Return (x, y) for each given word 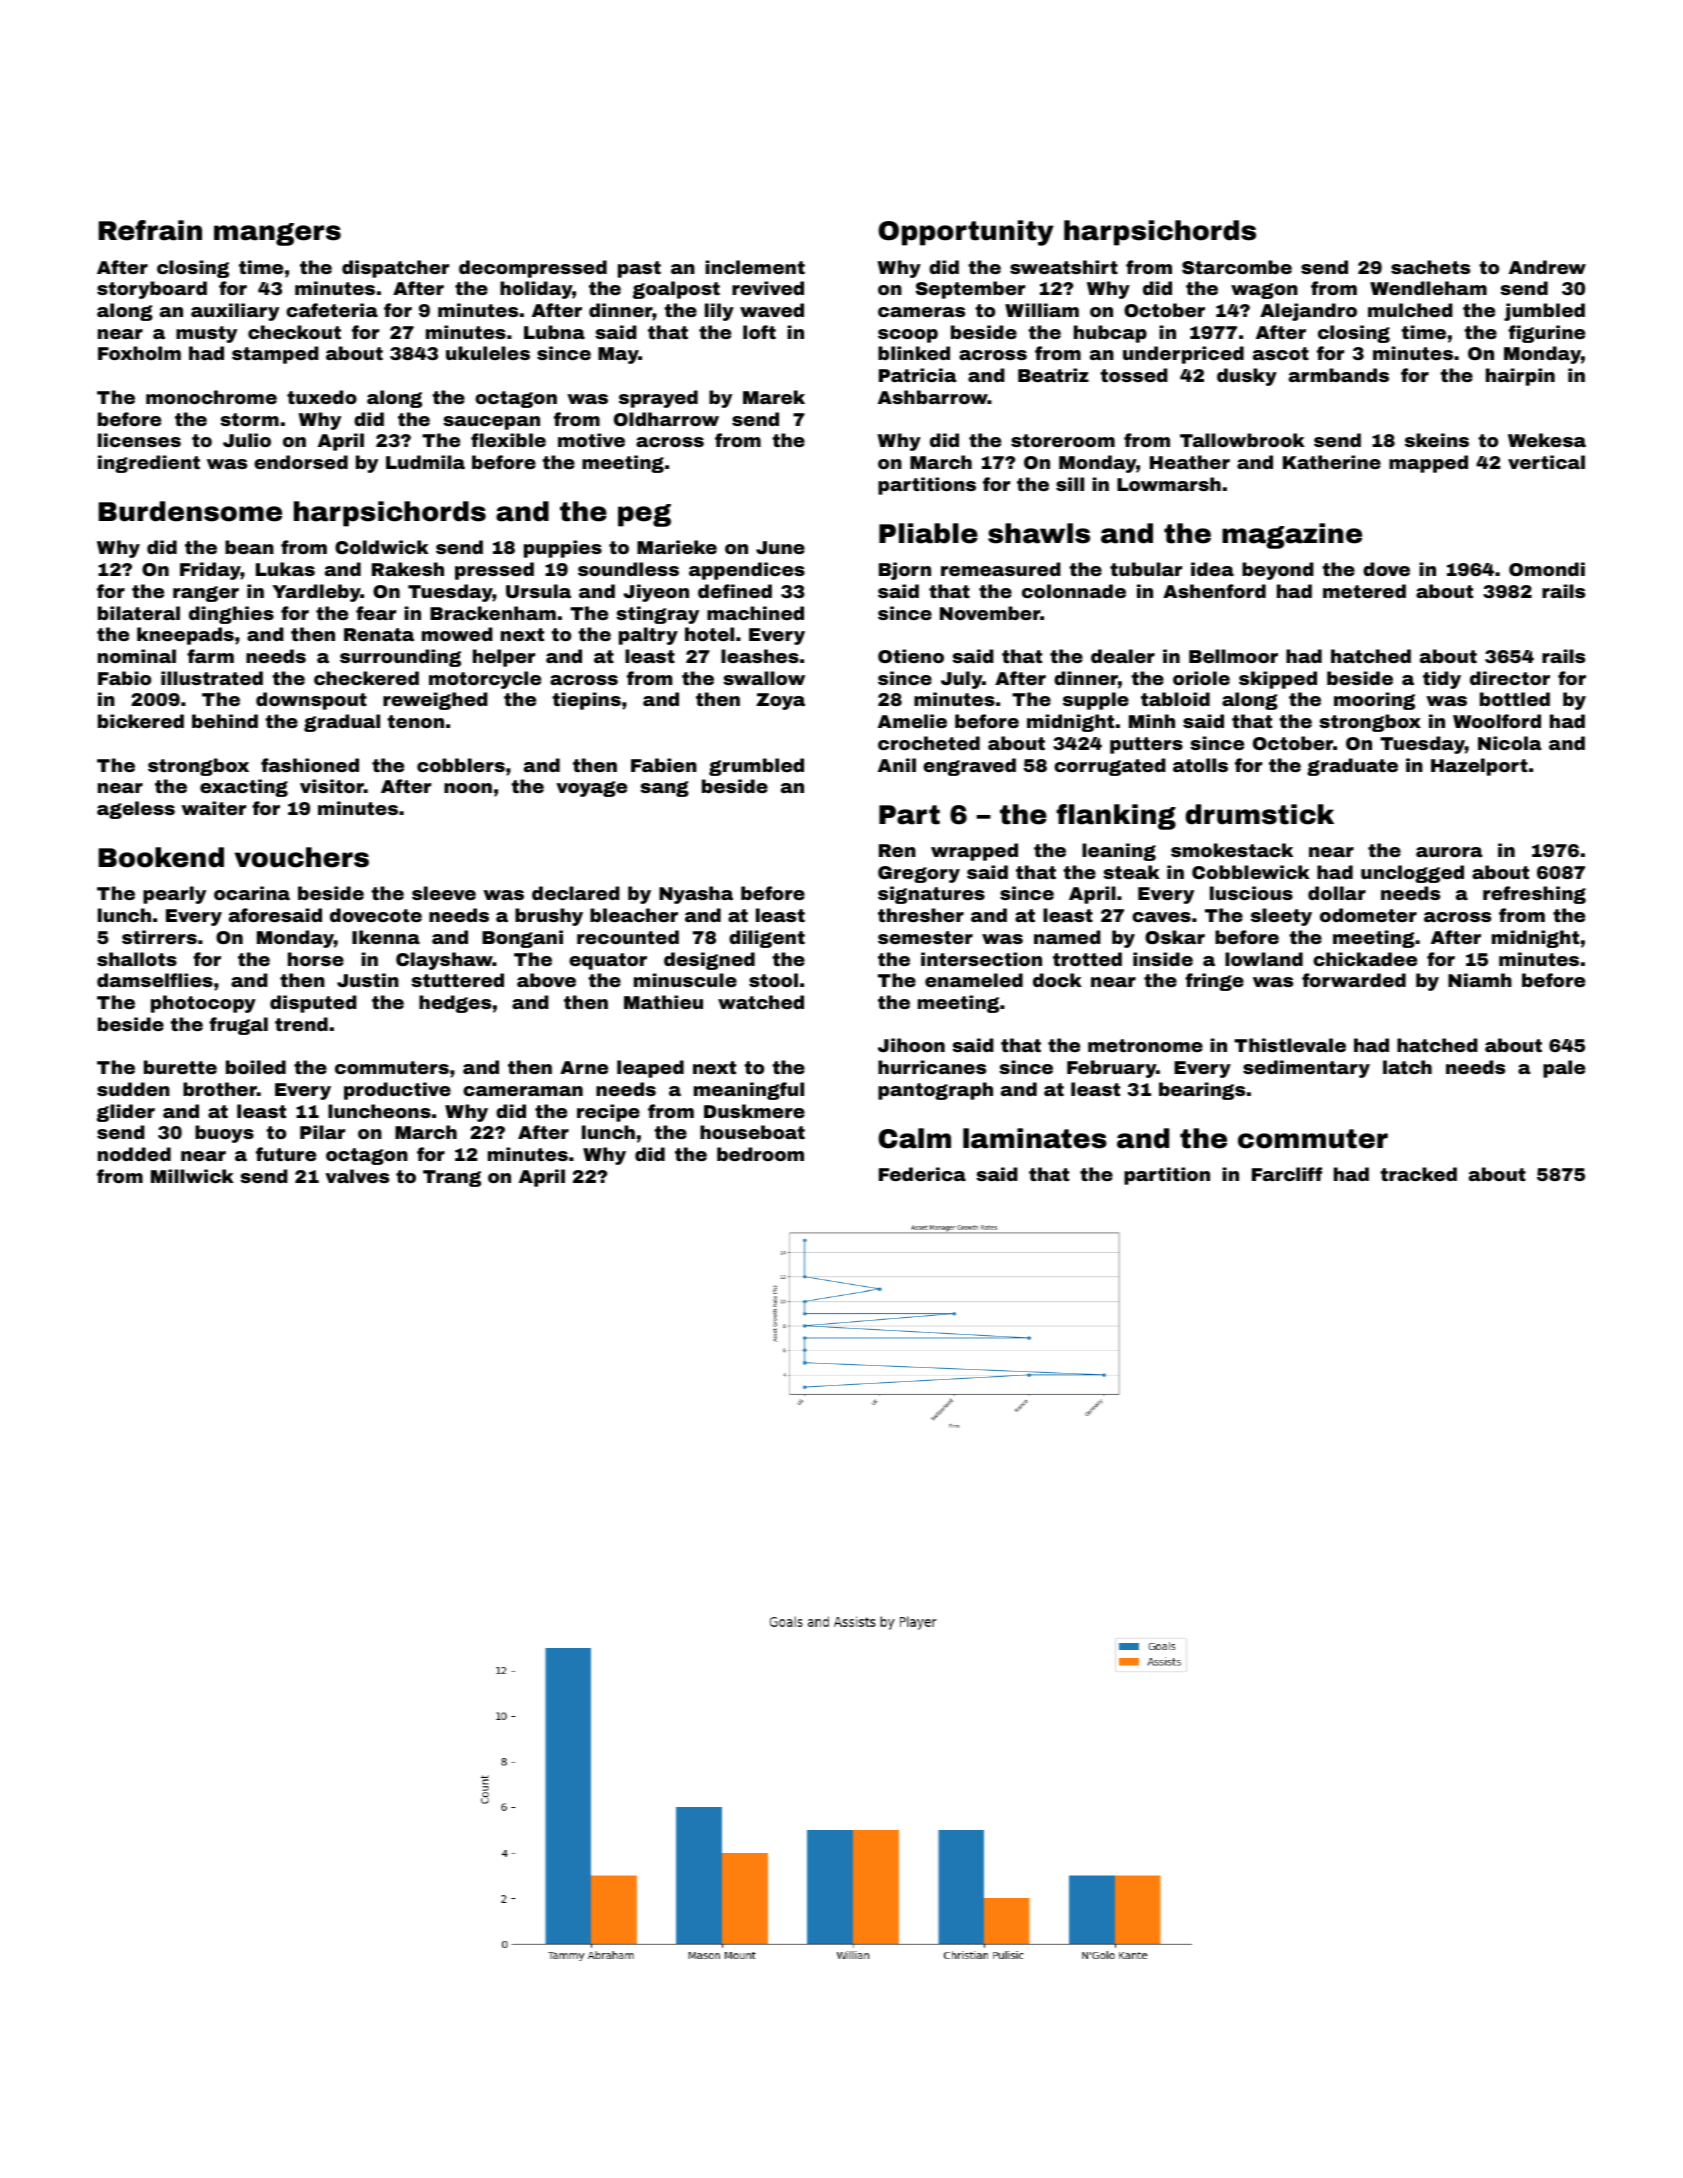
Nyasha (696, 895)
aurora (1449, 852)
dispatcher (395, 269)
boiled (256, 1067)
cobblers (461, 765)
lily (719, 312)
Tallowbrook (1242, 440)
